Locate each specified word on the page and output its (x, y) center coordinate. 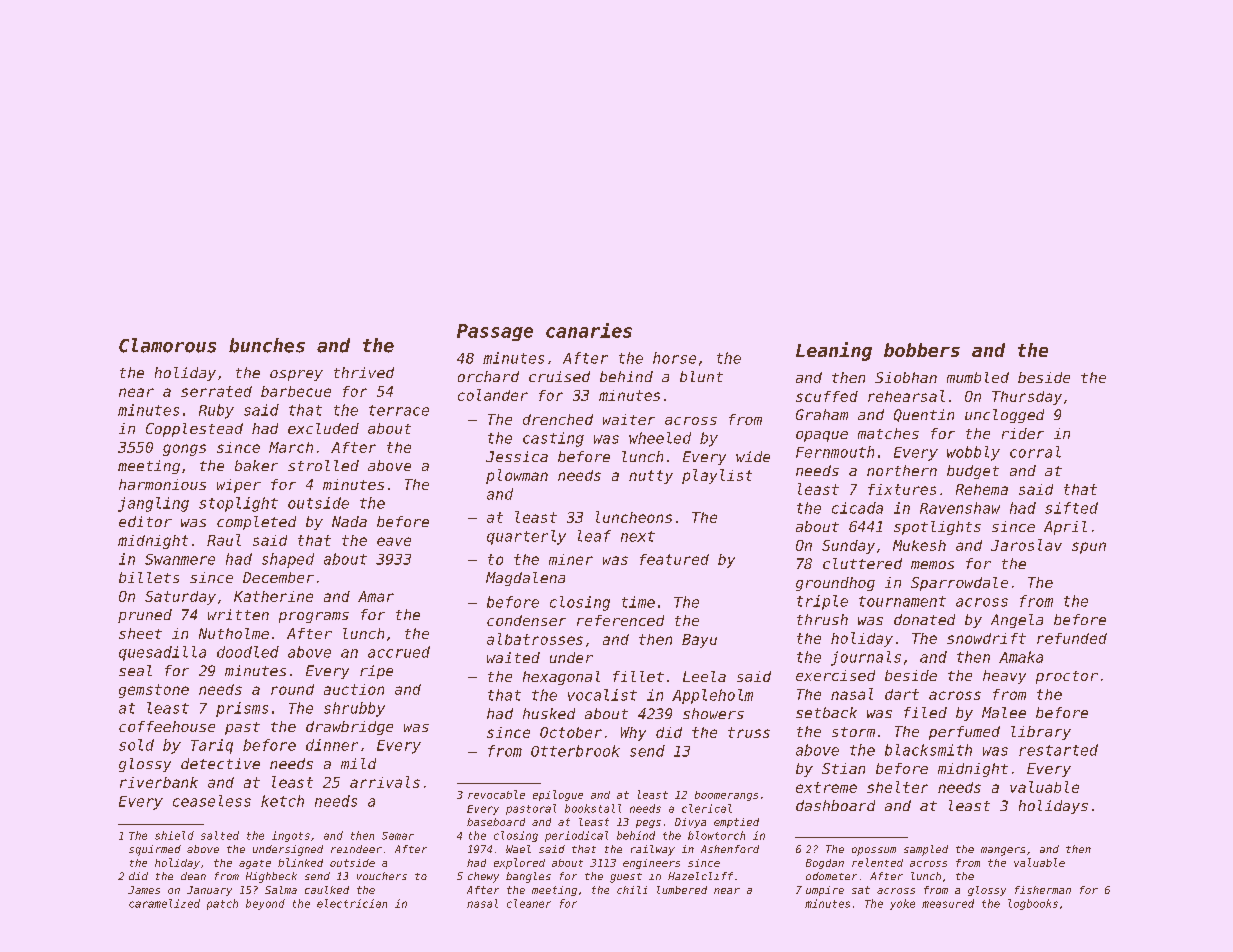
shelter (897, 787)
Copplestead (194, 430)
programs (314, 617)
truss (749, 732)
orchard (488, 376)
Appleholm (712, 696)
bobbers (922, 350)
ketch (282, 801)
